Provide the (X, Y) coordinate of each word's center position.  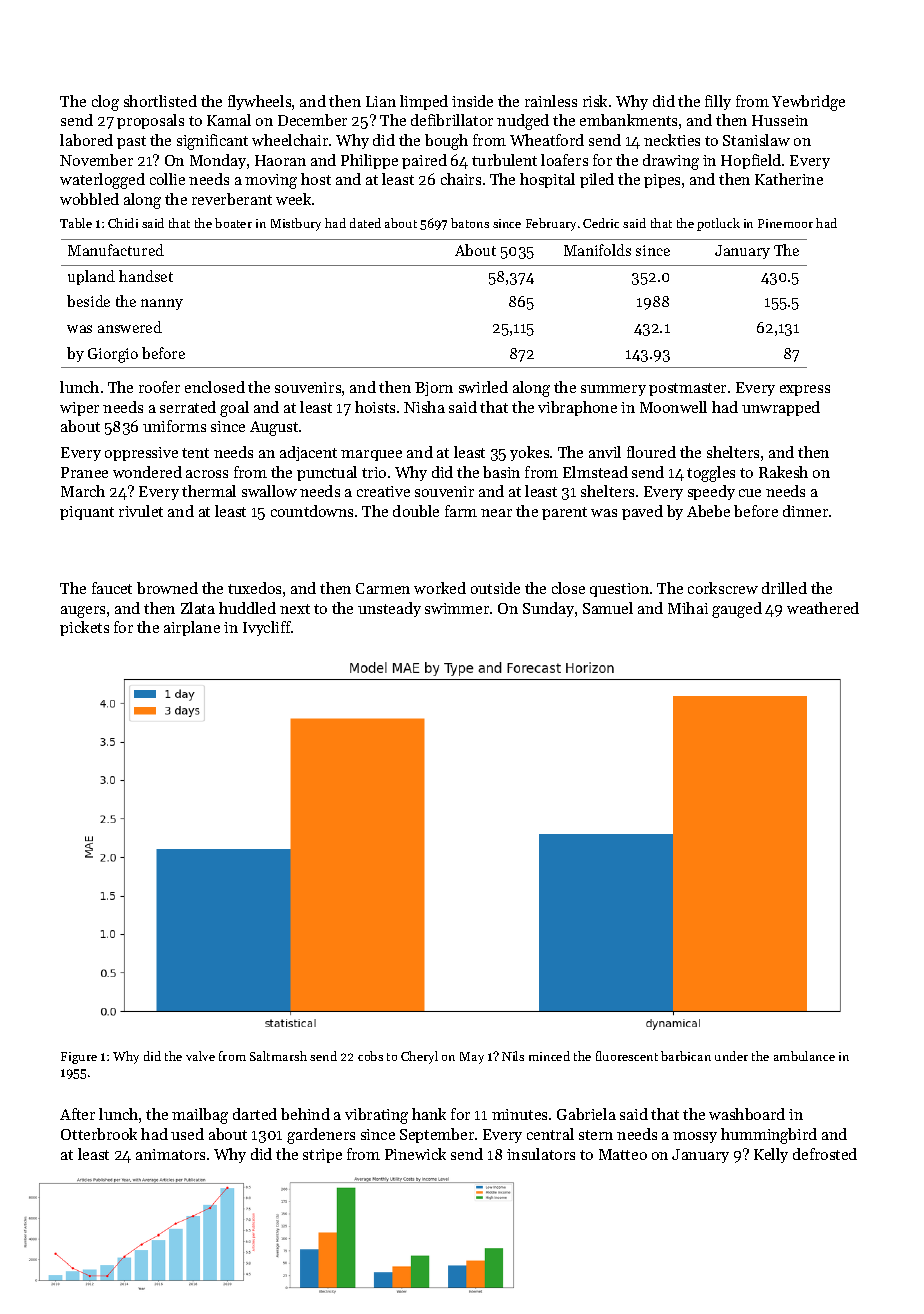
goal (234, 409)
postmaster (687, 389)
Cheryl (419, 1057)
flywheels (259, 102)
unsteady (389, 609)
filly (718, 102)
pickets (84, 628)
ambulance (804, 1056)
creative (383, 491)
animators (170, 1154)
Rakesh (783, 472)
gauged (737, 610)
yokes (529, 453)
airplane (192, 628)
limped (424, 102)
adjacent (308, 453)
